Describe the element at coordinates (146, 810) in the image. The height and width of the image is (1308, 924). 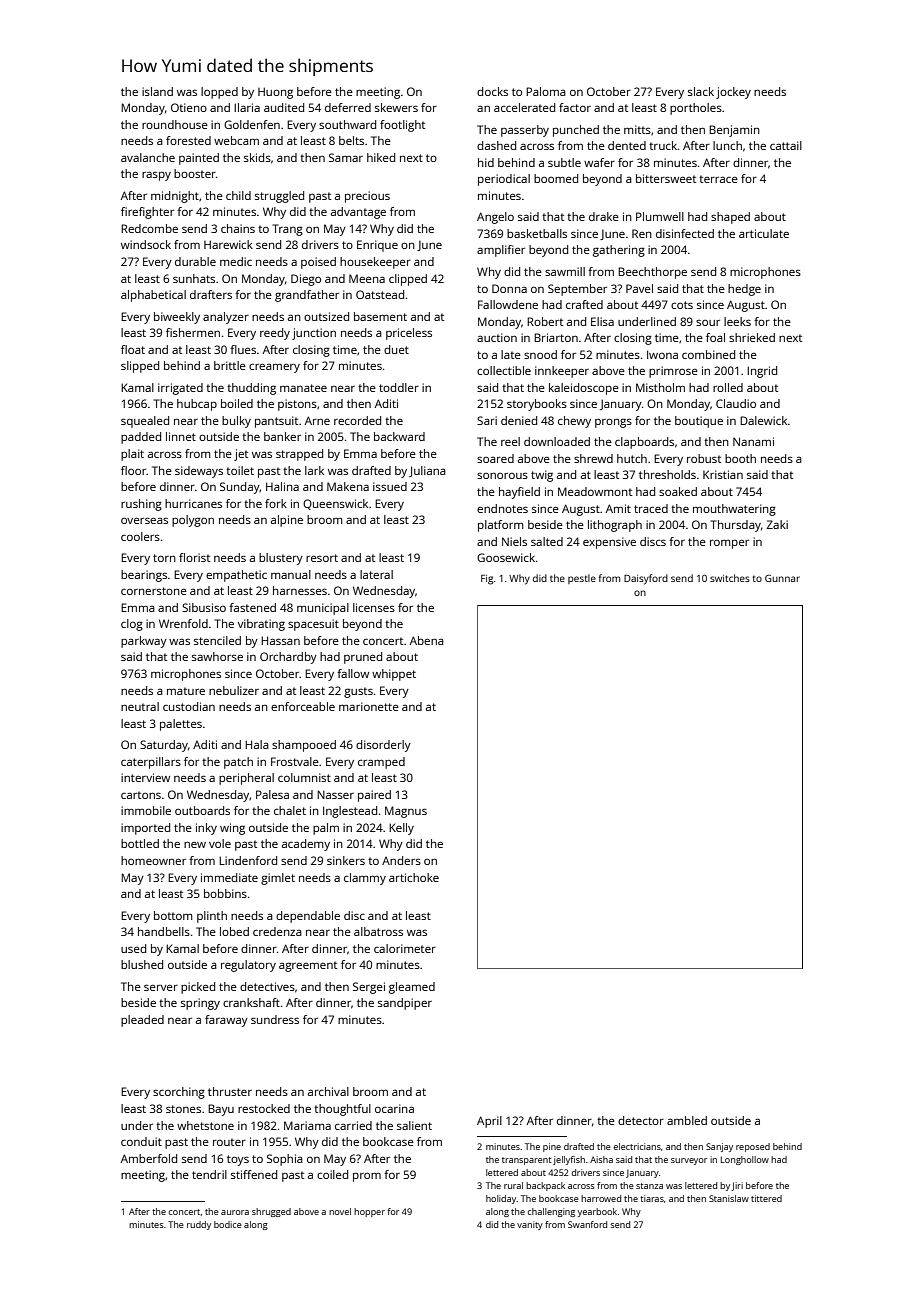
I see `immobile` at that location.
